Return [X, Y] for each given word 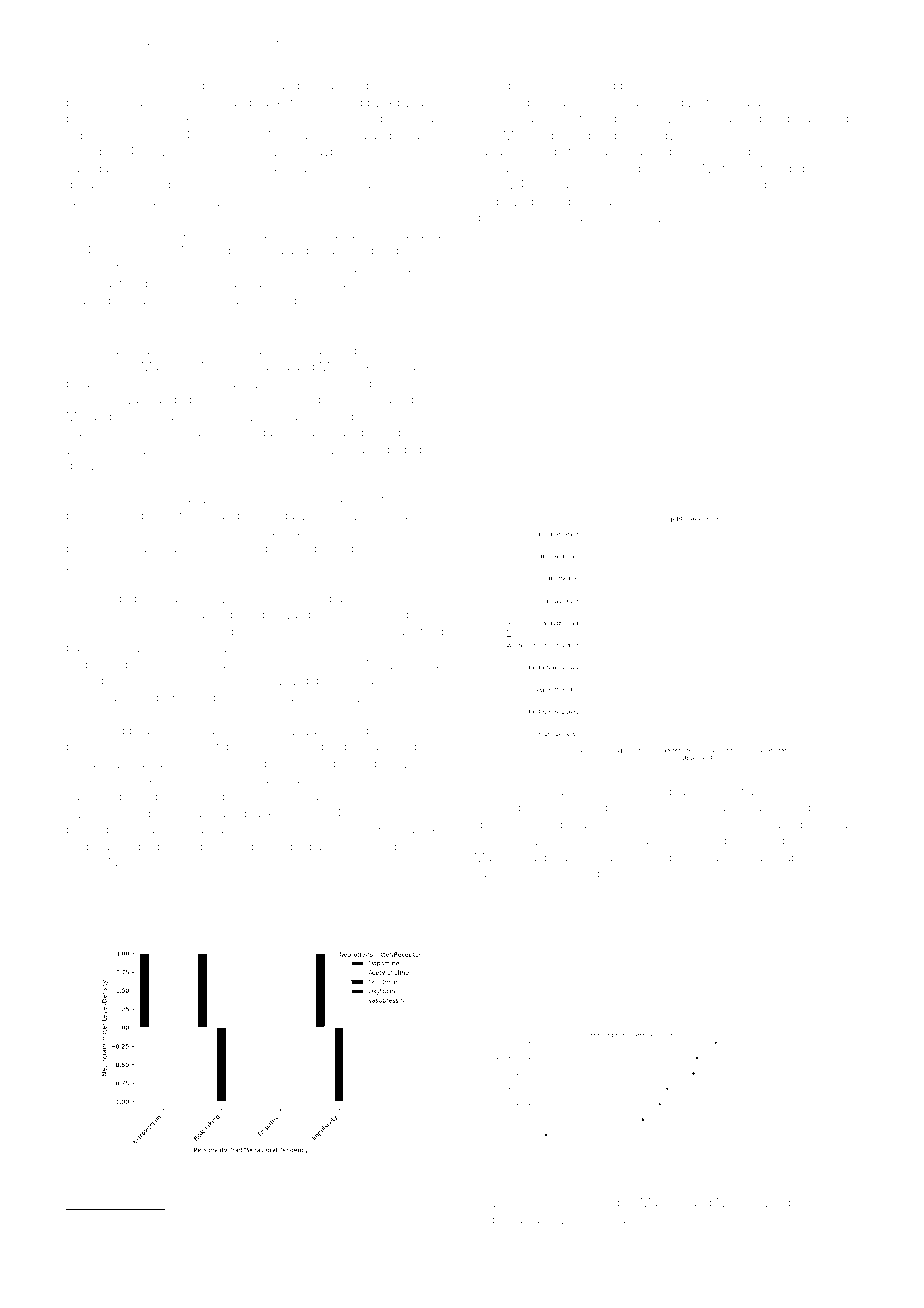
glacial [426, 368]
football [328, 598]
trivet [622, 218]
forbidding [120, 731]
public [421, 450]
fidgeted [624, 86]
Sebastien [241, 399]
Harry [566, 104]
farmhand [92, 201]
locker [184, 1221]
